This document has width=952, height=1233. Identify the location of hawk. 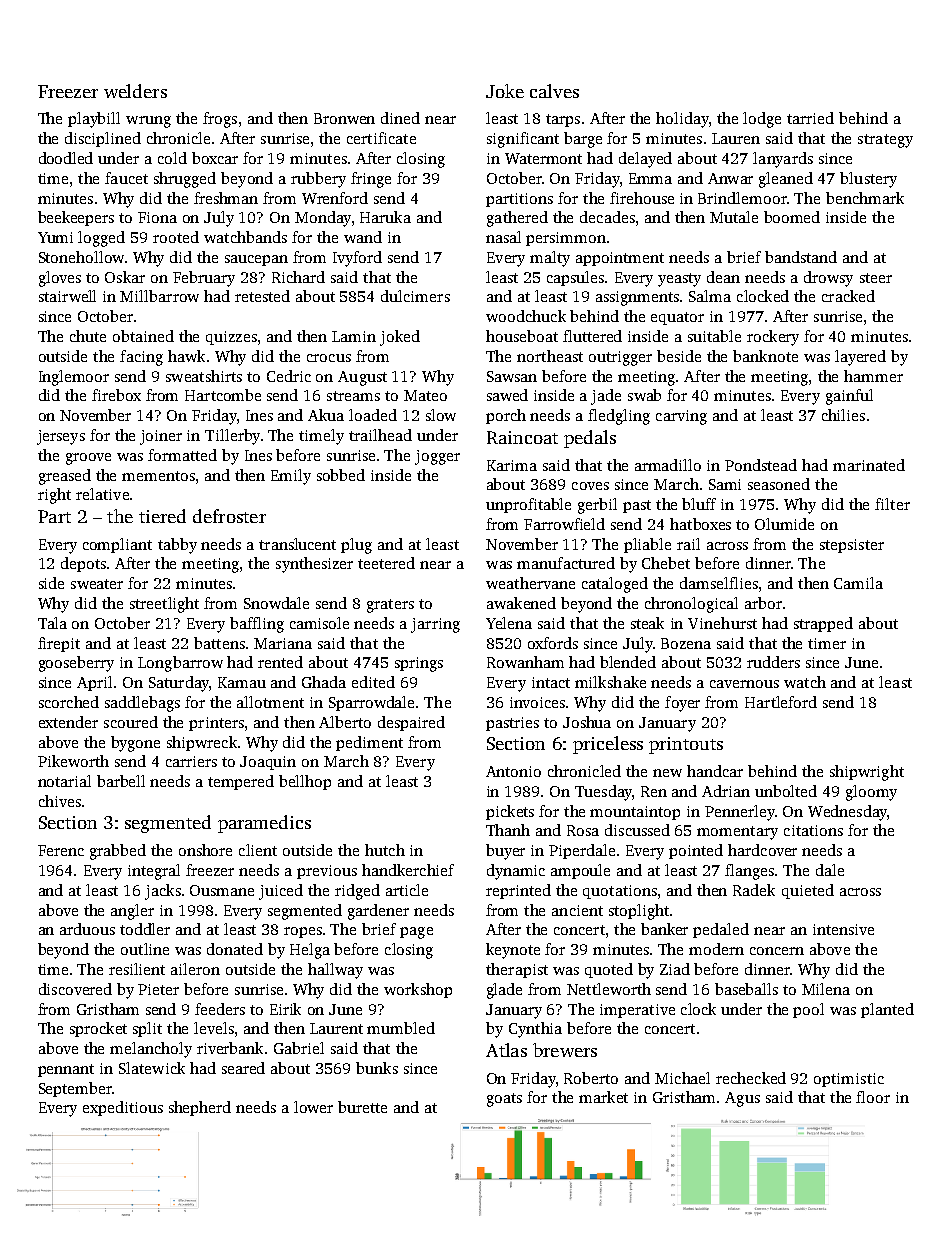
(186, 356).
